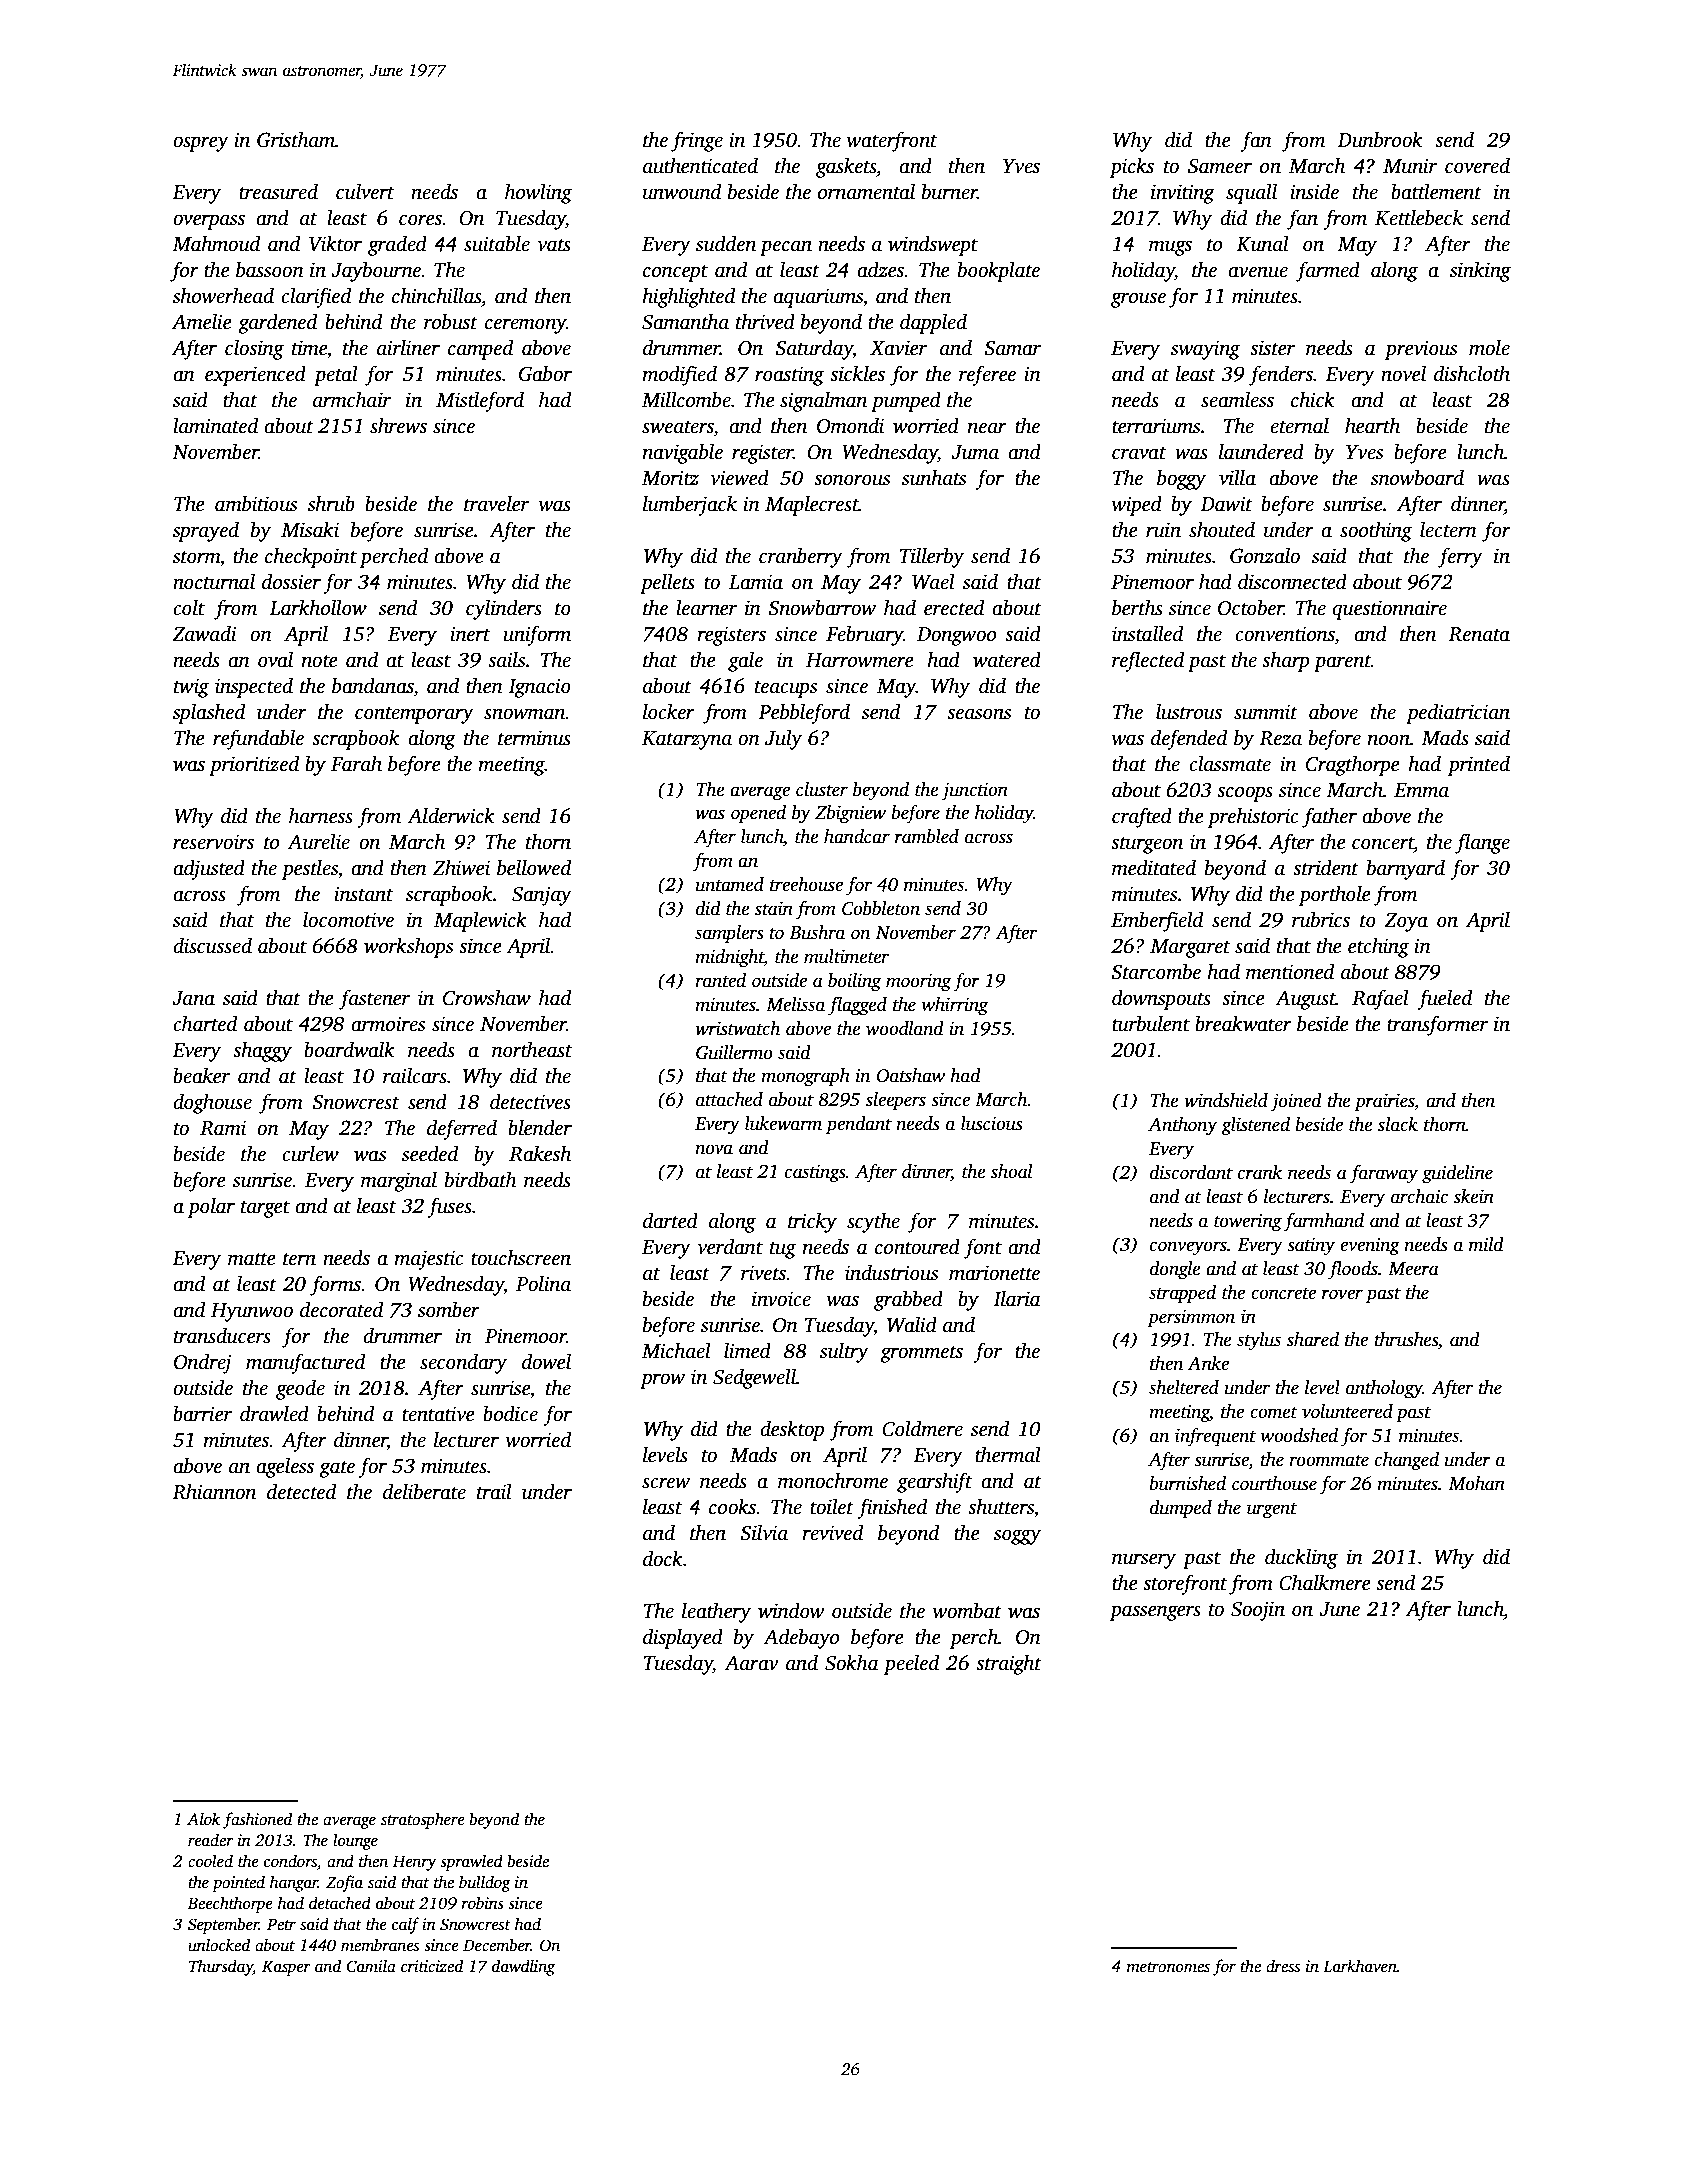  Describe the element at coordinates (675, 273) in the page. I see `concept` at that location.
